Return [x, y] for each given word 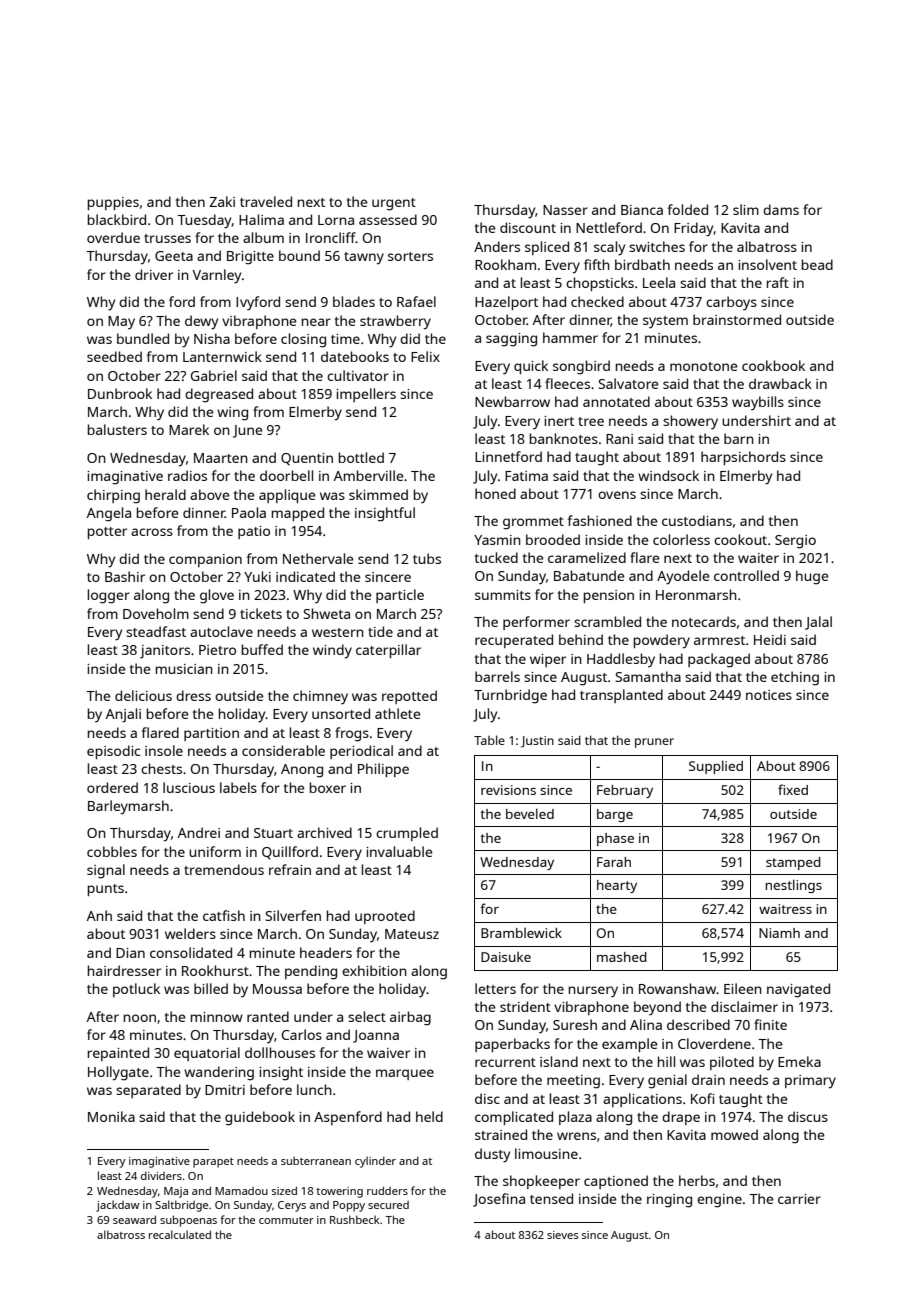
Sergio [795, 542]
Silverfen [293, 915]
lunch [314, 1089]
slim [746, 209]
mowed [734, 1134]
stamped [793, 863]
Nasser [565, 210]
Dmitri [225, 1090]
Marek [189, 429]
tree [591, 421]
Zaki [222, 201]
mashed [622, 957]
